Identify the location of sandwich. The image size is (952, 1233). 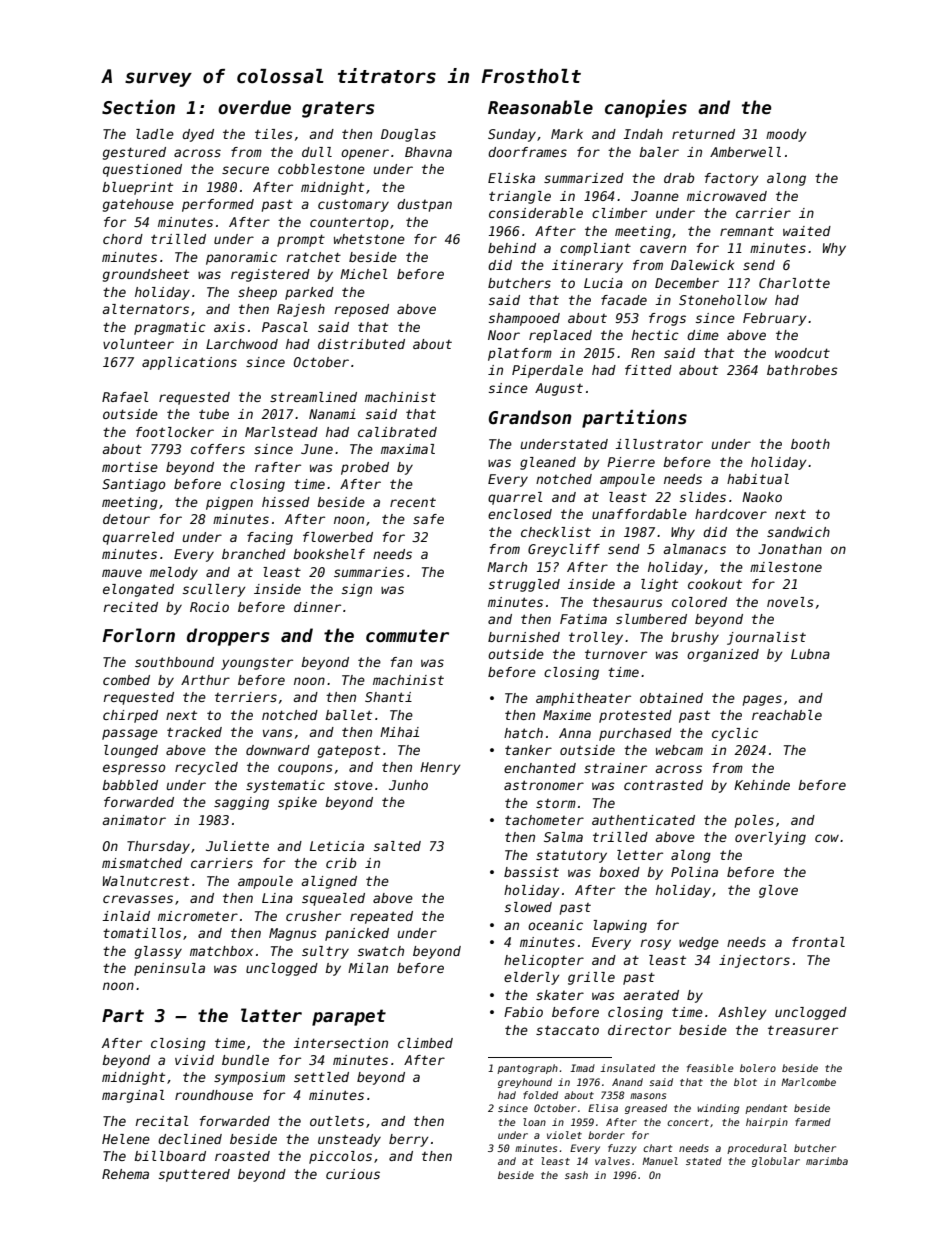
(798, 532).
